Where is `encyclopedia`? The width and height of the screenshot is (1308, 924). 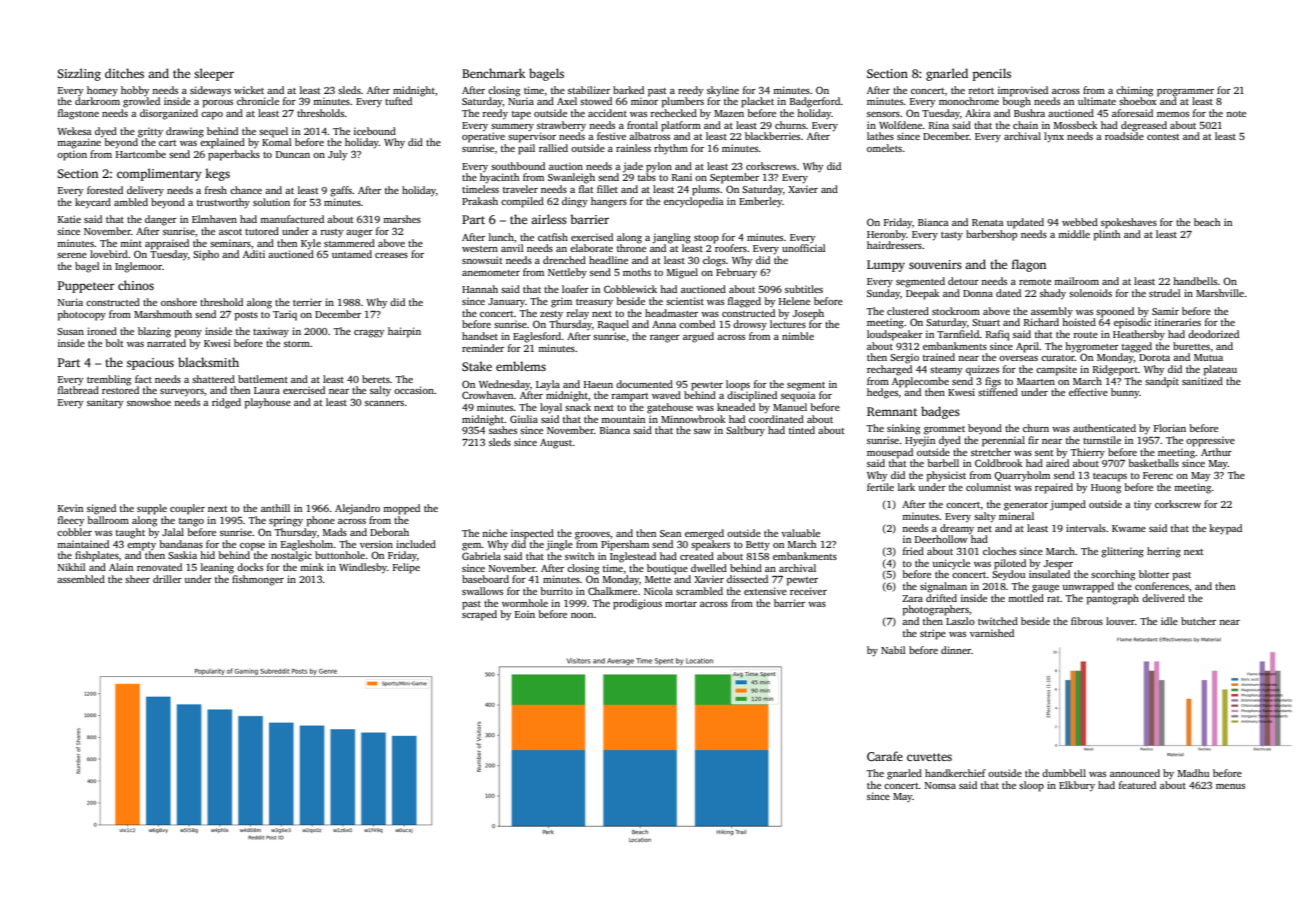 encyclopedia is located at coordinates (694, 202).
